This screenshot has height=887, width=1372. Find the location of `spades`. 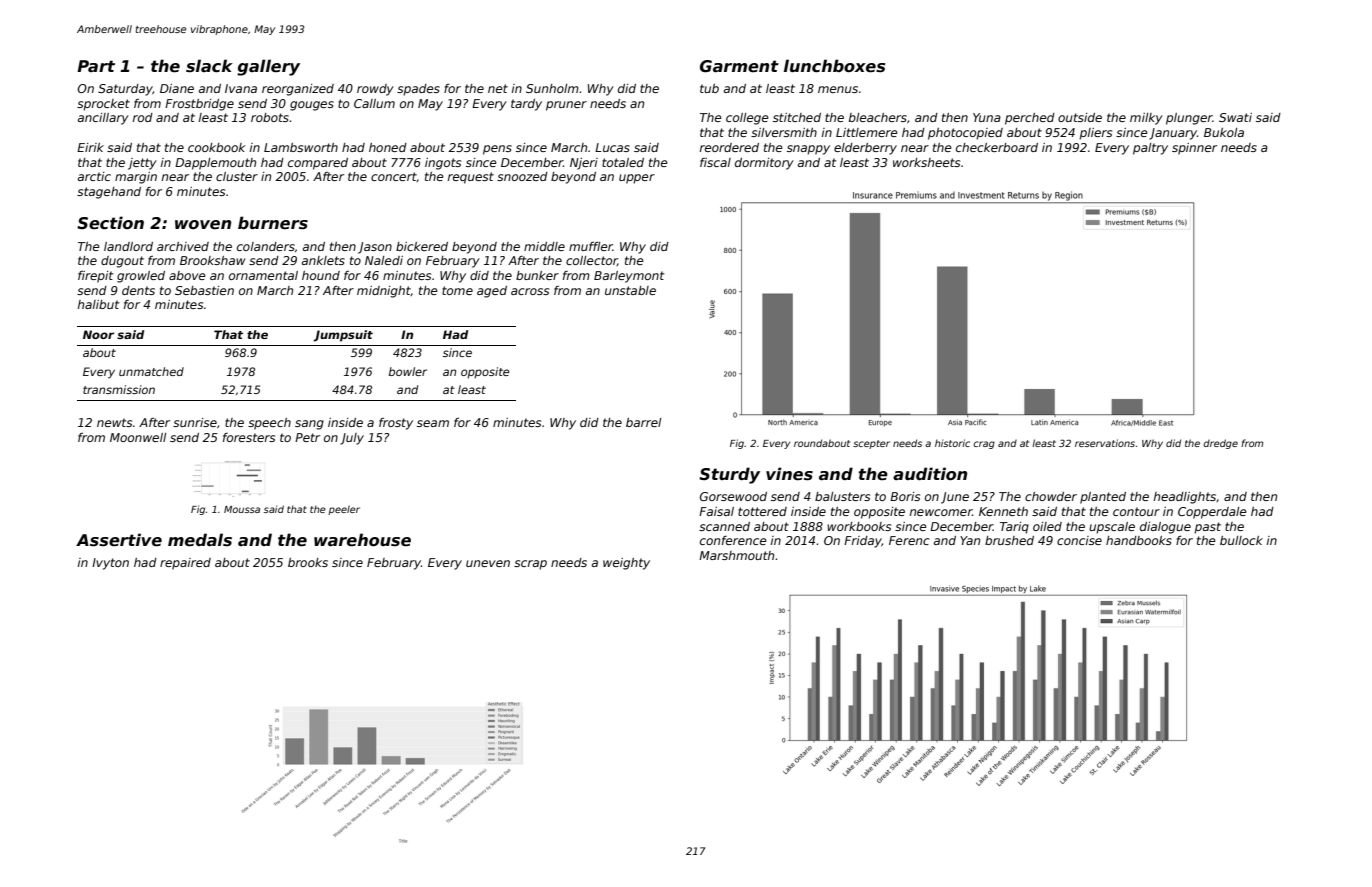

spades is located at coordinates (418, 90).
